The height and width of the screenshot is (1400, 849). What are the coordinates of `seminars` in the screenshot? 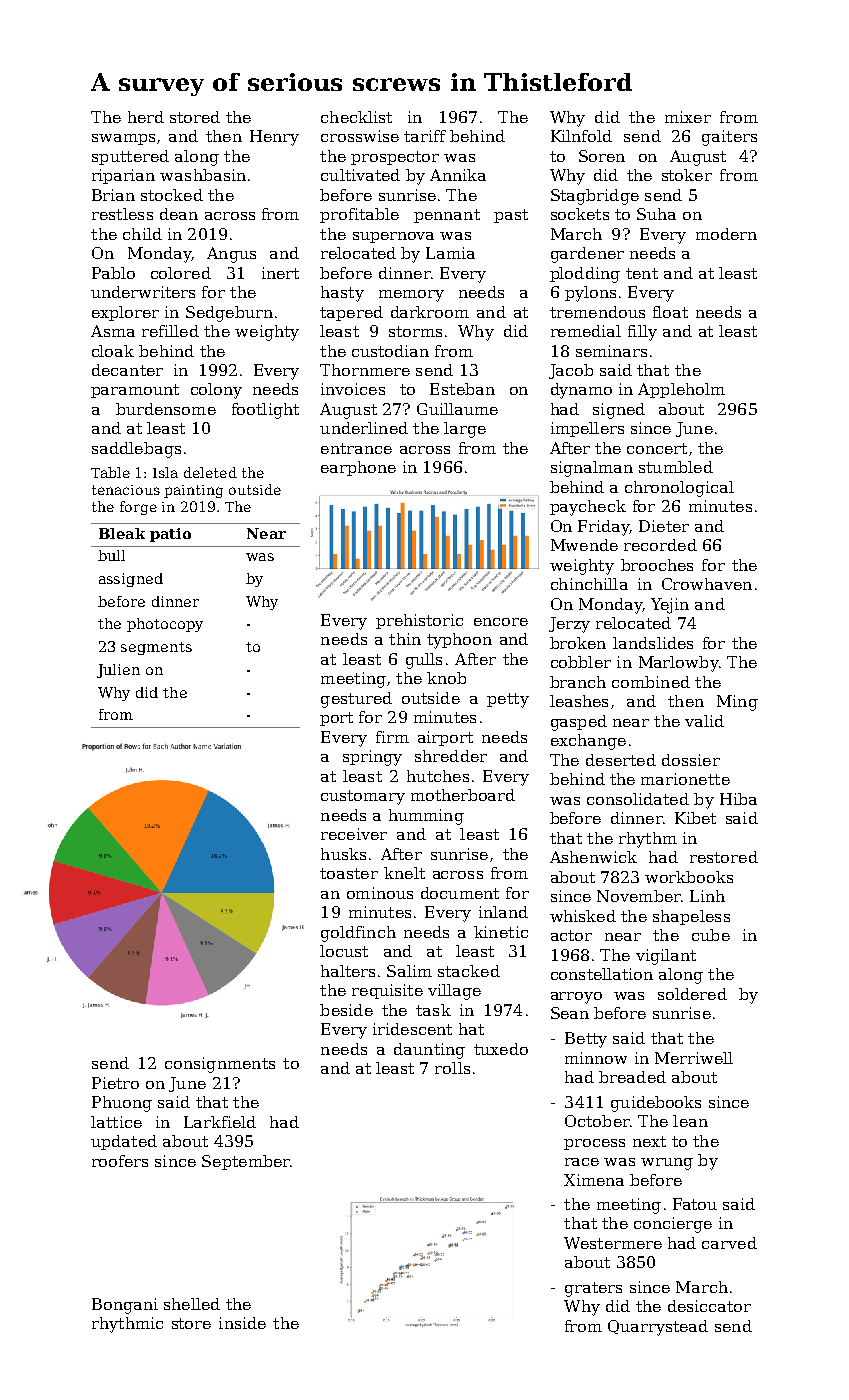 It's located at (611, 351).
